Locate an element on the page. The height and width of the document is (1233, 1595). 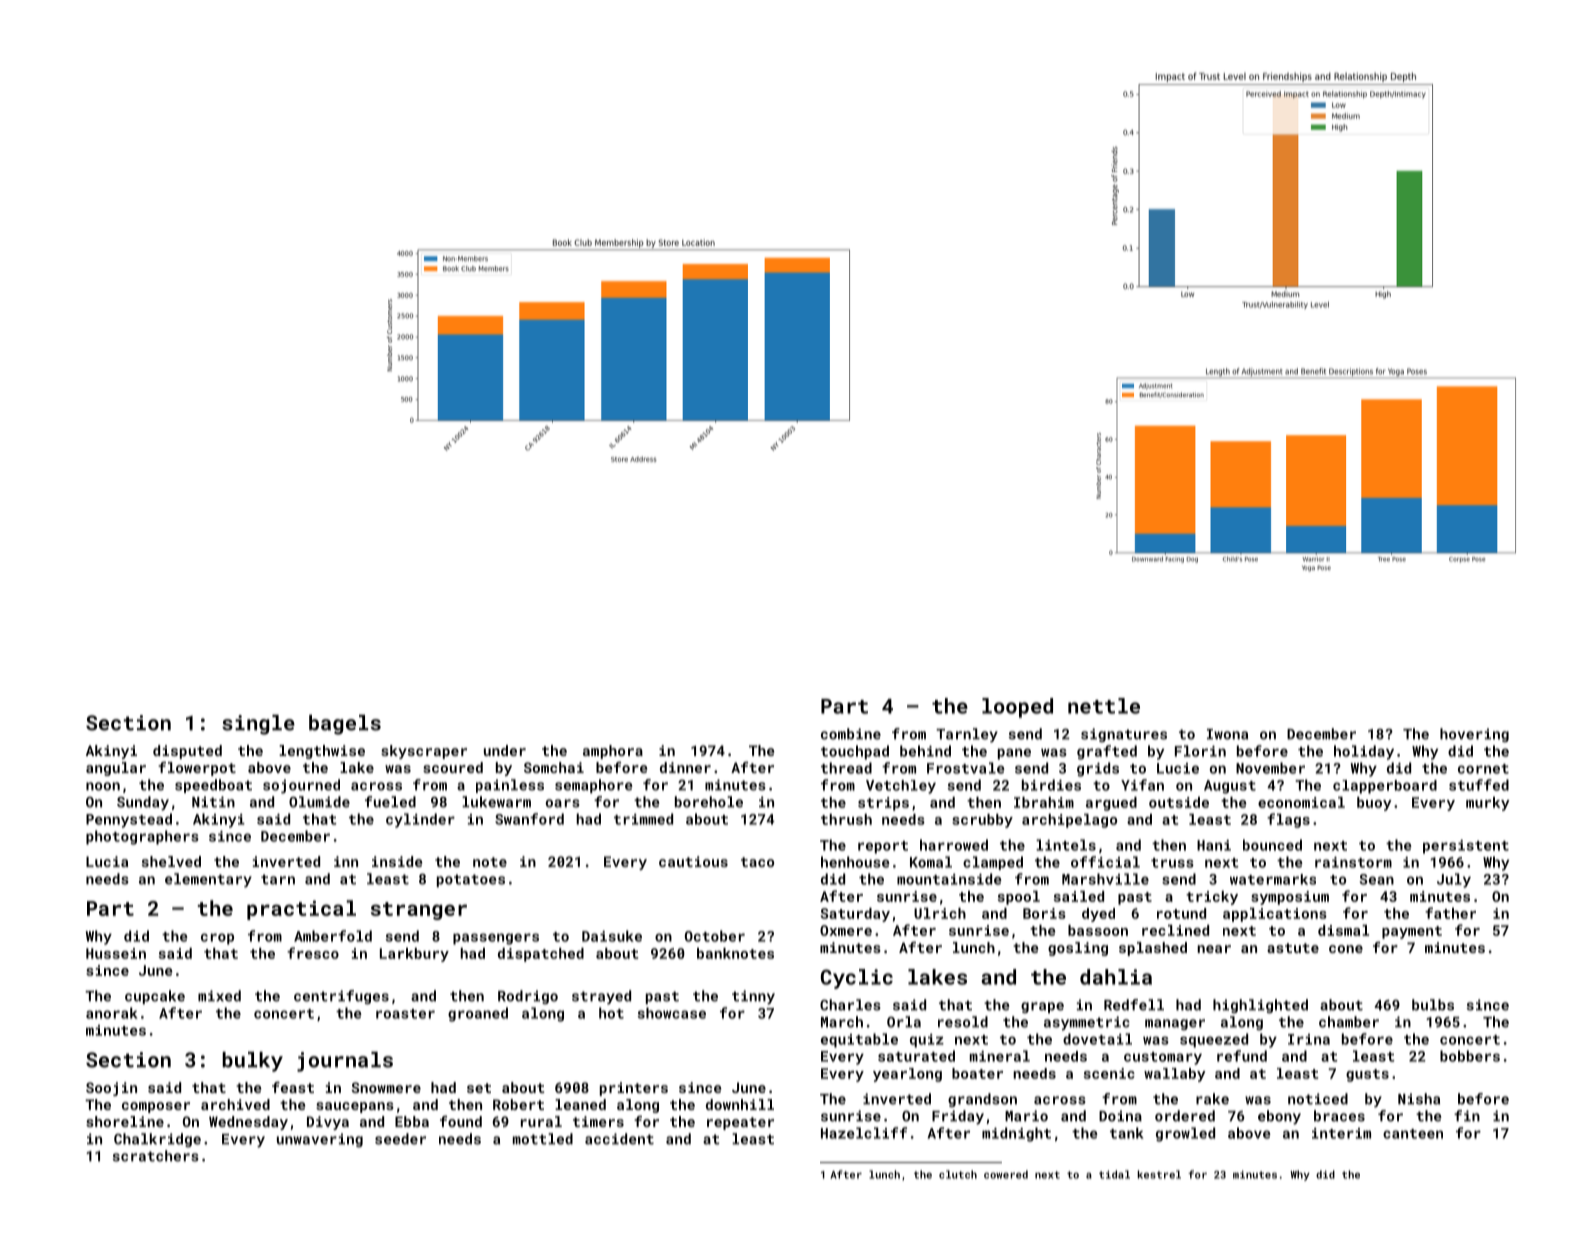
repeater is located at coordinates (740, 1123).
